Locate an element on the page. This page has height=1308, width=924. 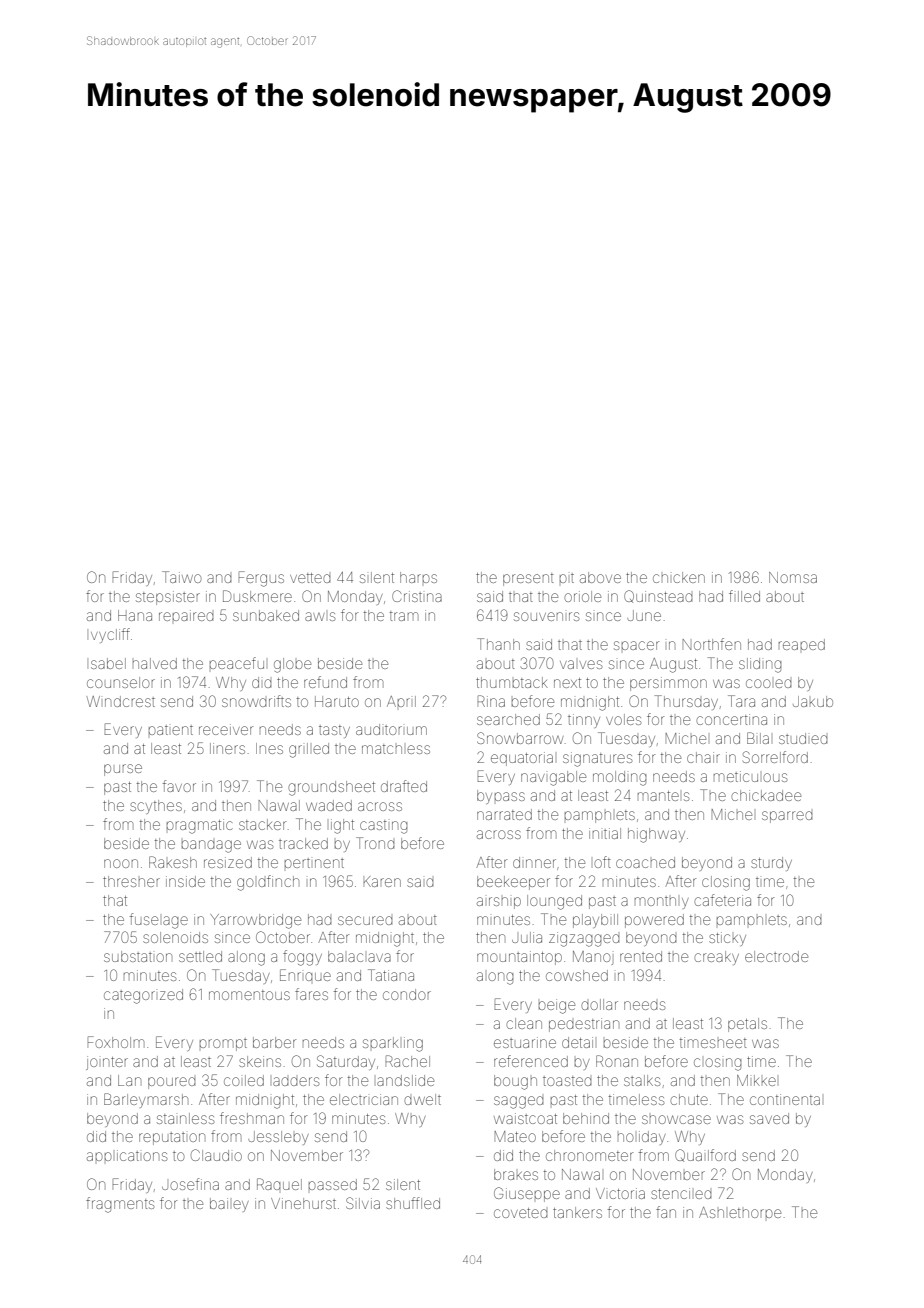
electrician is located at coordinates (364, 1099).
